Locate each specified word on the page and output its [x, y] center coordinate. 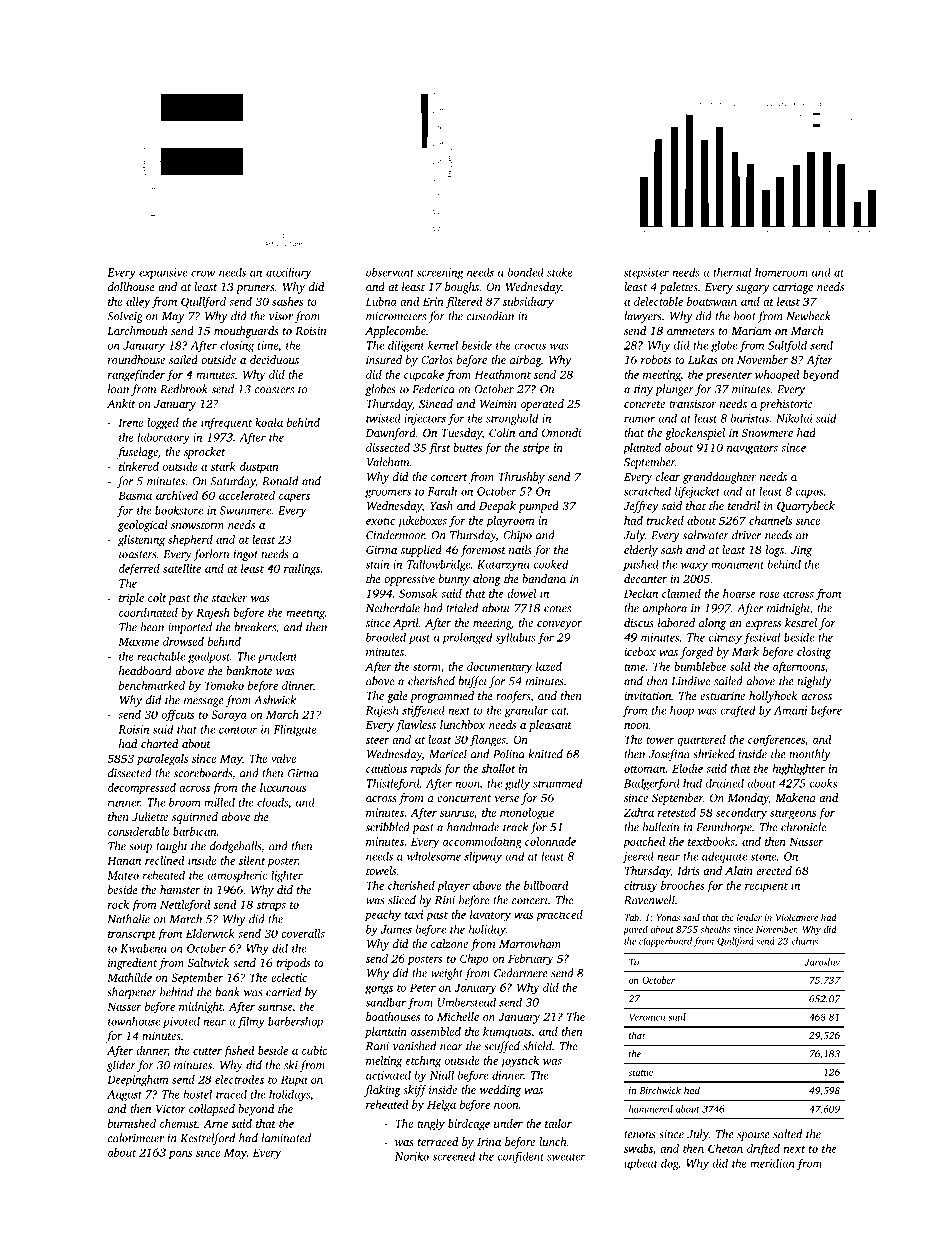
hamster [180, 889]
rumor [639, 419]
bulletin [661, 827]
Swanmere [245, 510]
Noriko [412, 1156]
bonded [526, 272]
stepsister [646, 273]
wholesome [434, 856]
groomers [388, 493]
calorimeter [136, 1138]
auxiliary [288, 273]
